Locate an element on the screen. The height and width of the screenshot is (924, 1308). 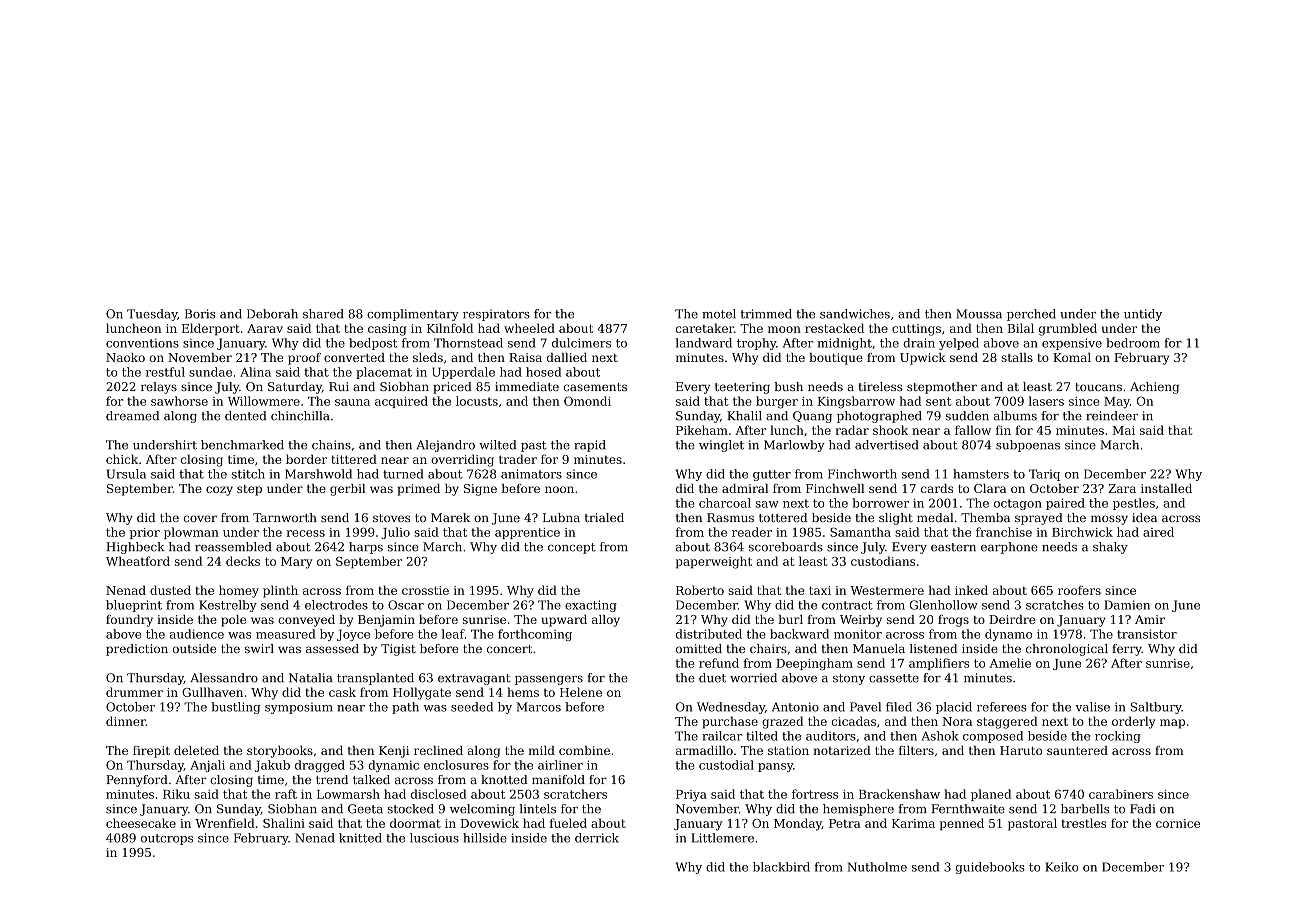
swirl is located at coordinates (259, 648).
